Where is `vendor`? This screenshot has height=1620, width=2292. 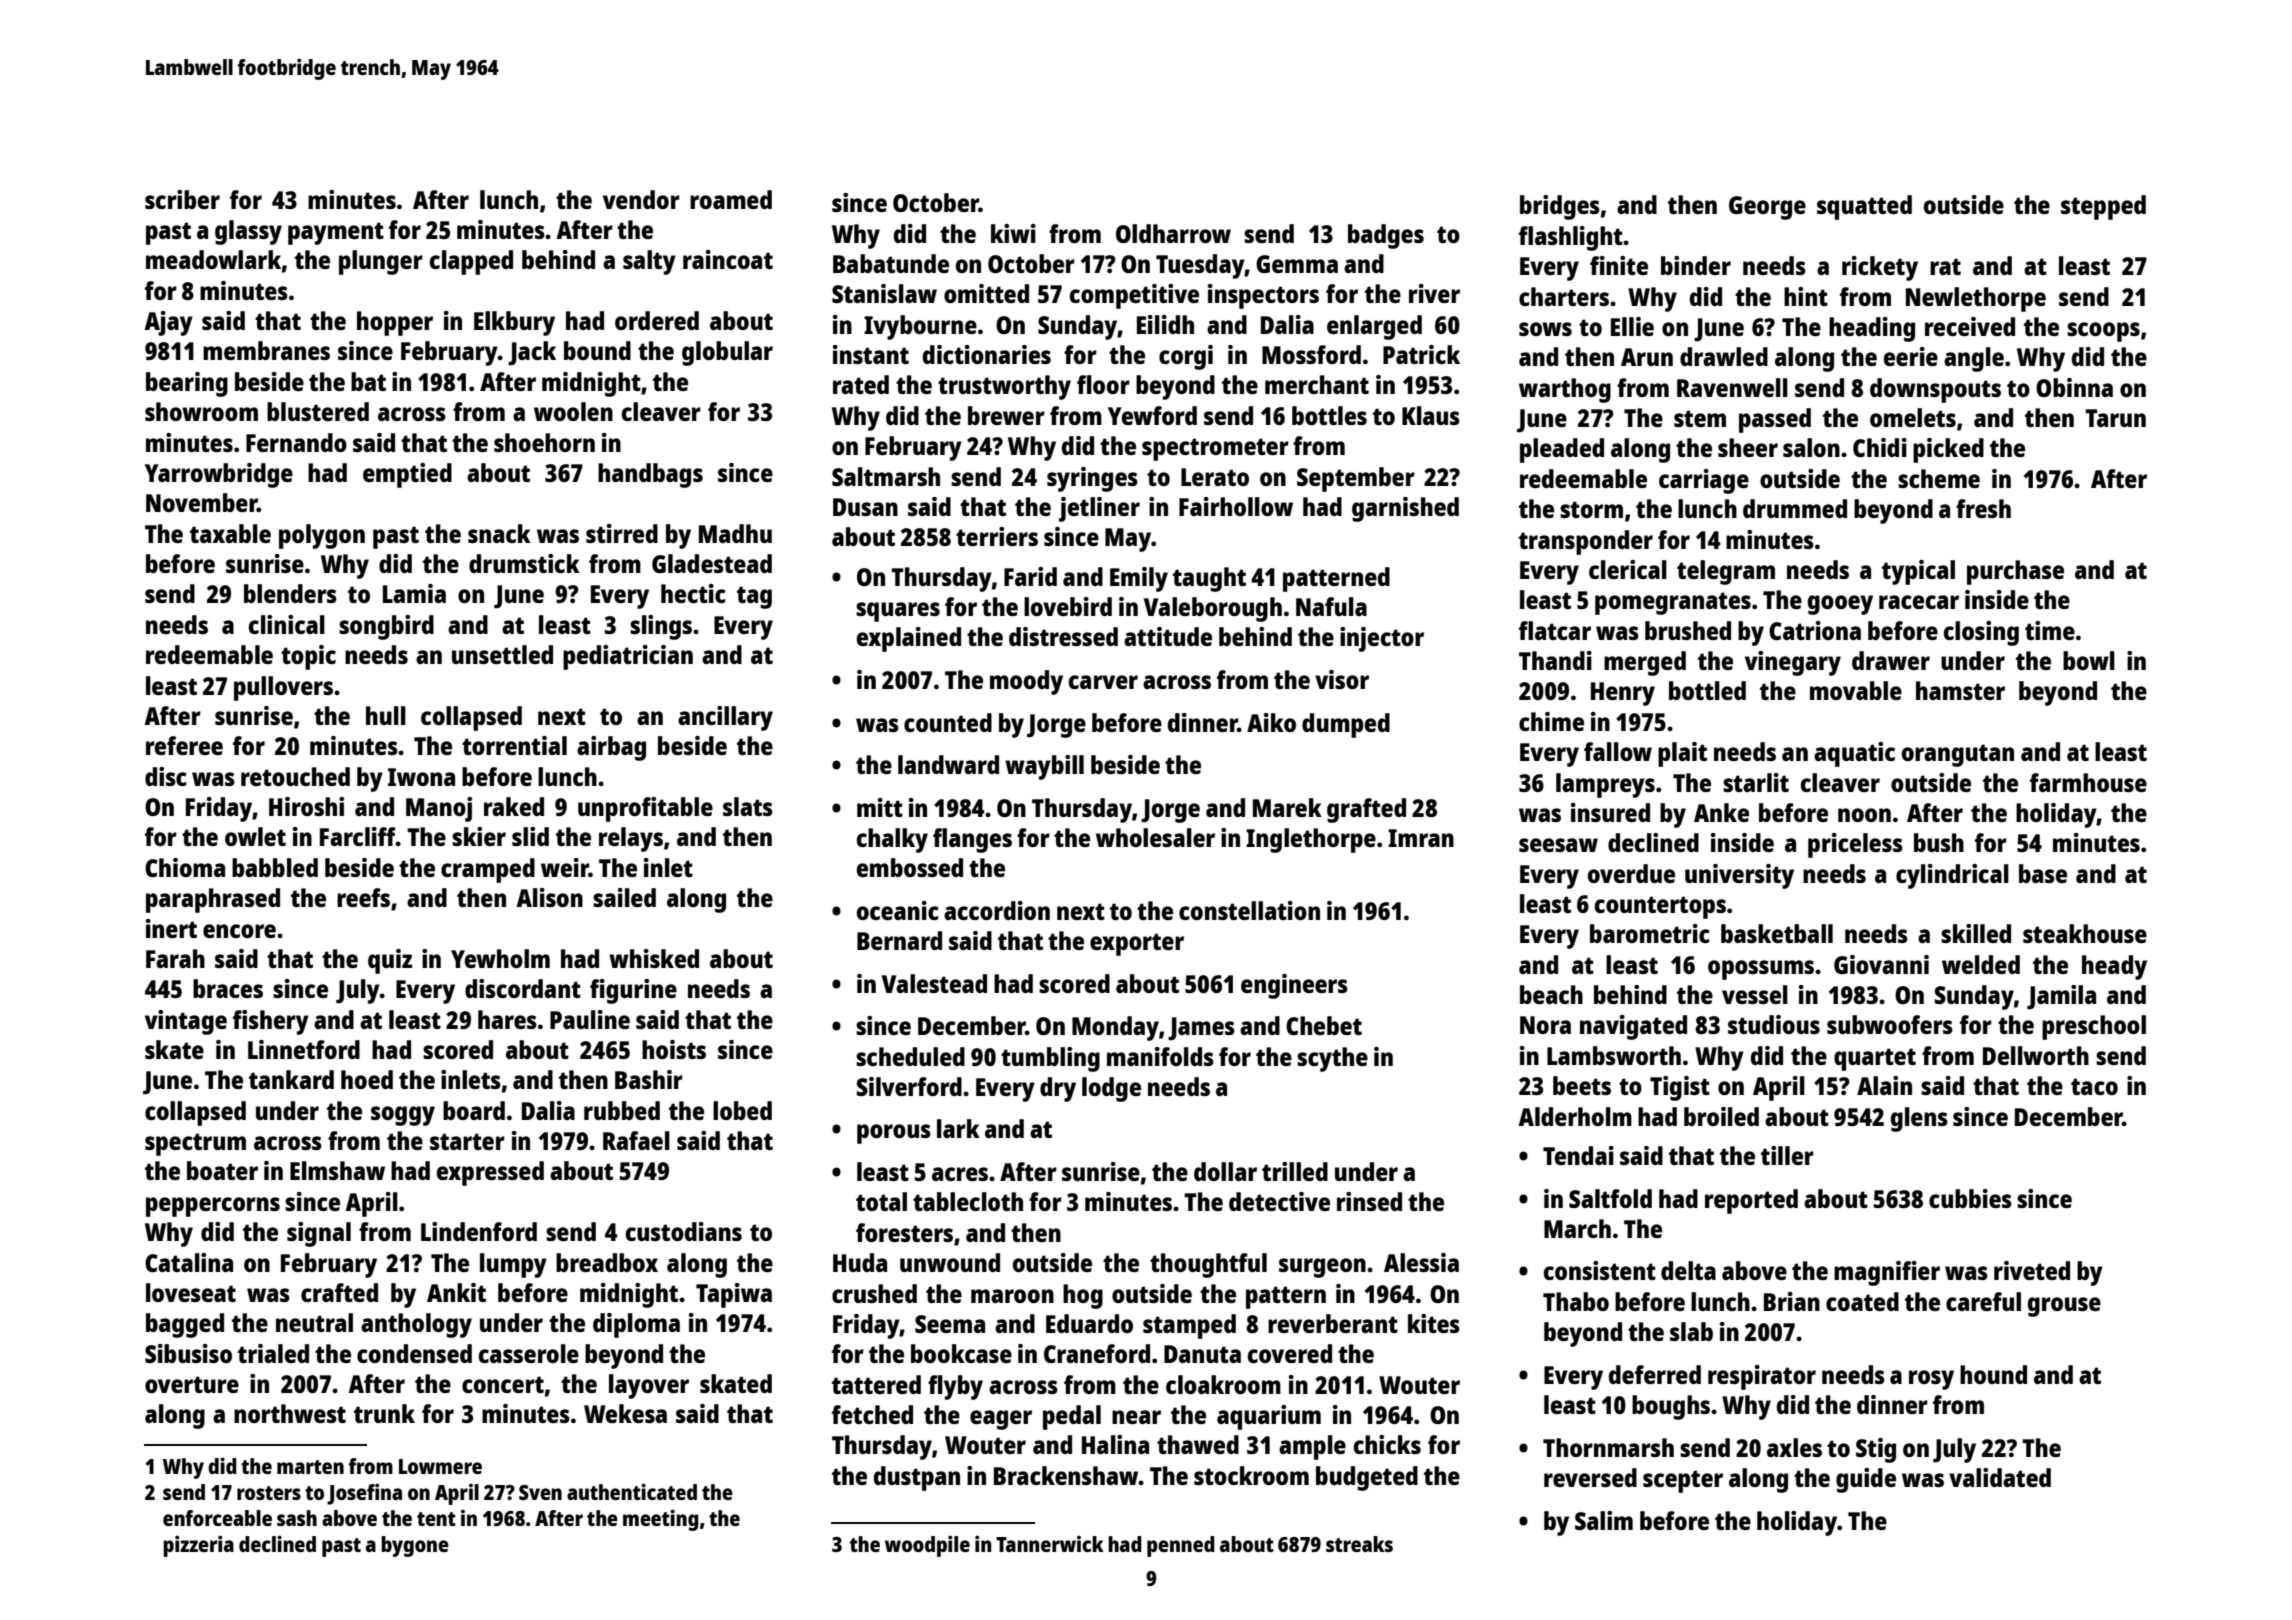
vendor is located at coordinates (641, 199).
